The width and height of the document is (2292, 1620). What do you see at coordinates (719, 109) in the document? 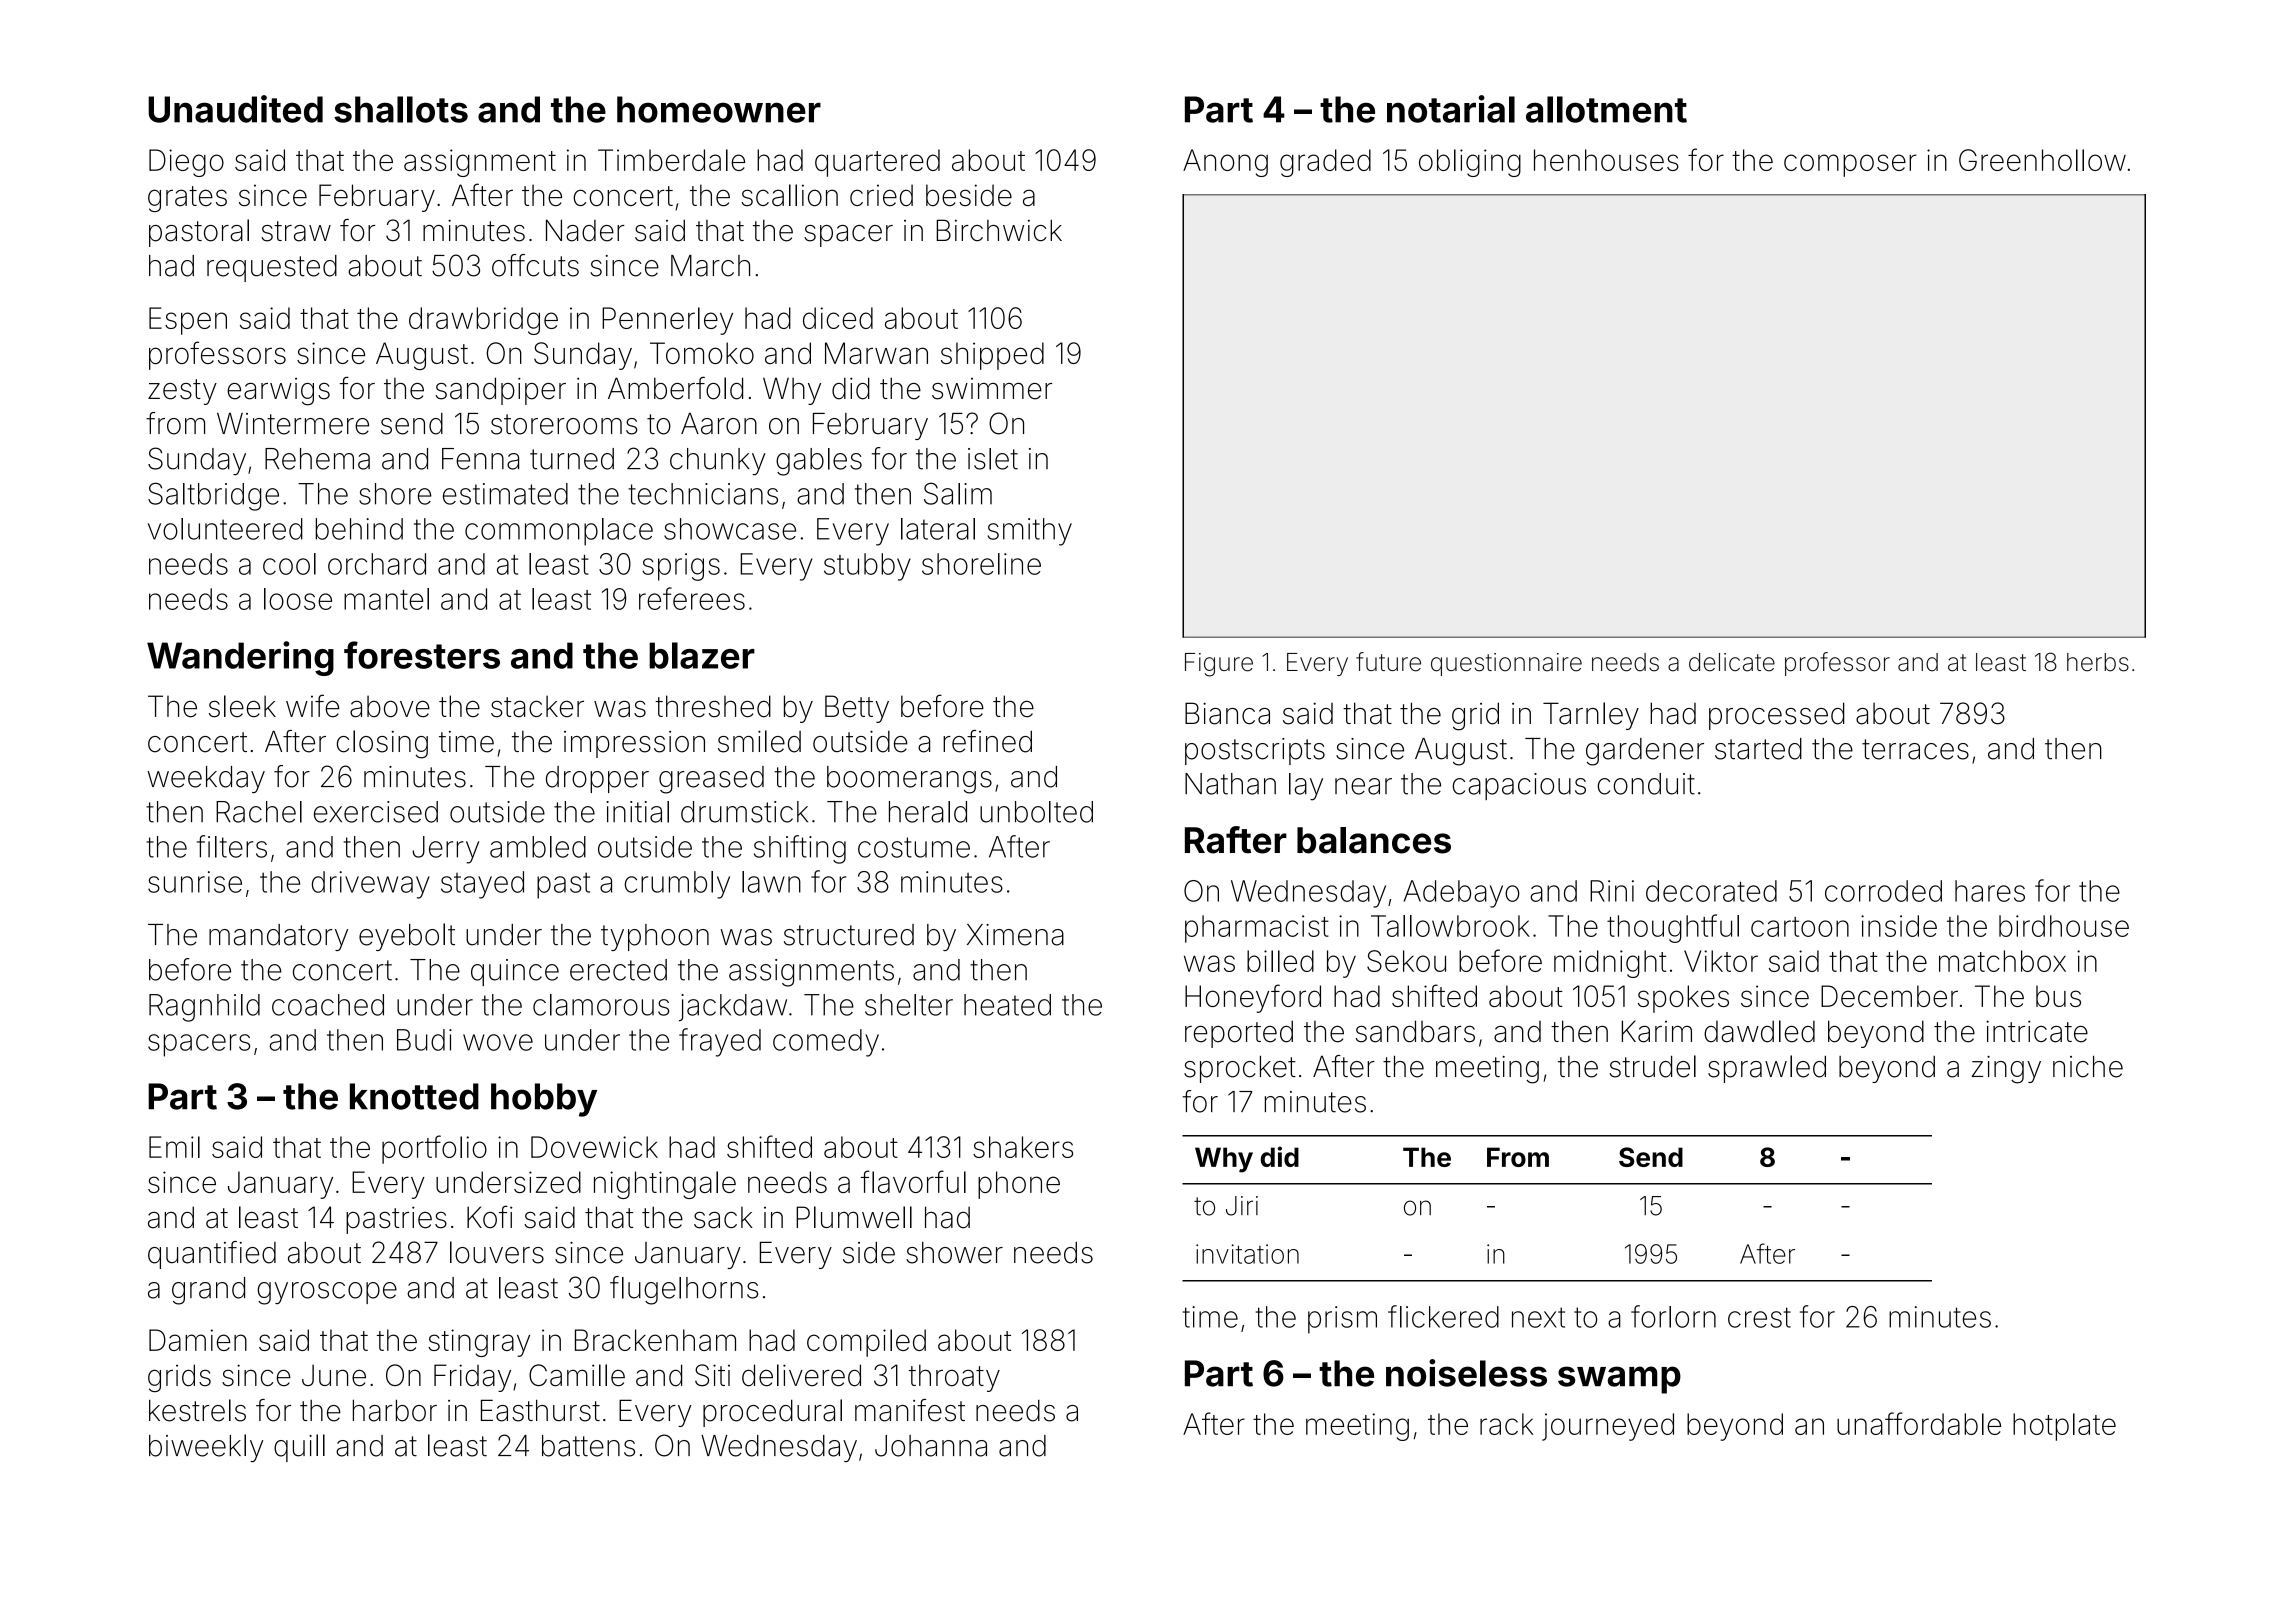
I see `homeowner` at bounding box center [719, 109].
